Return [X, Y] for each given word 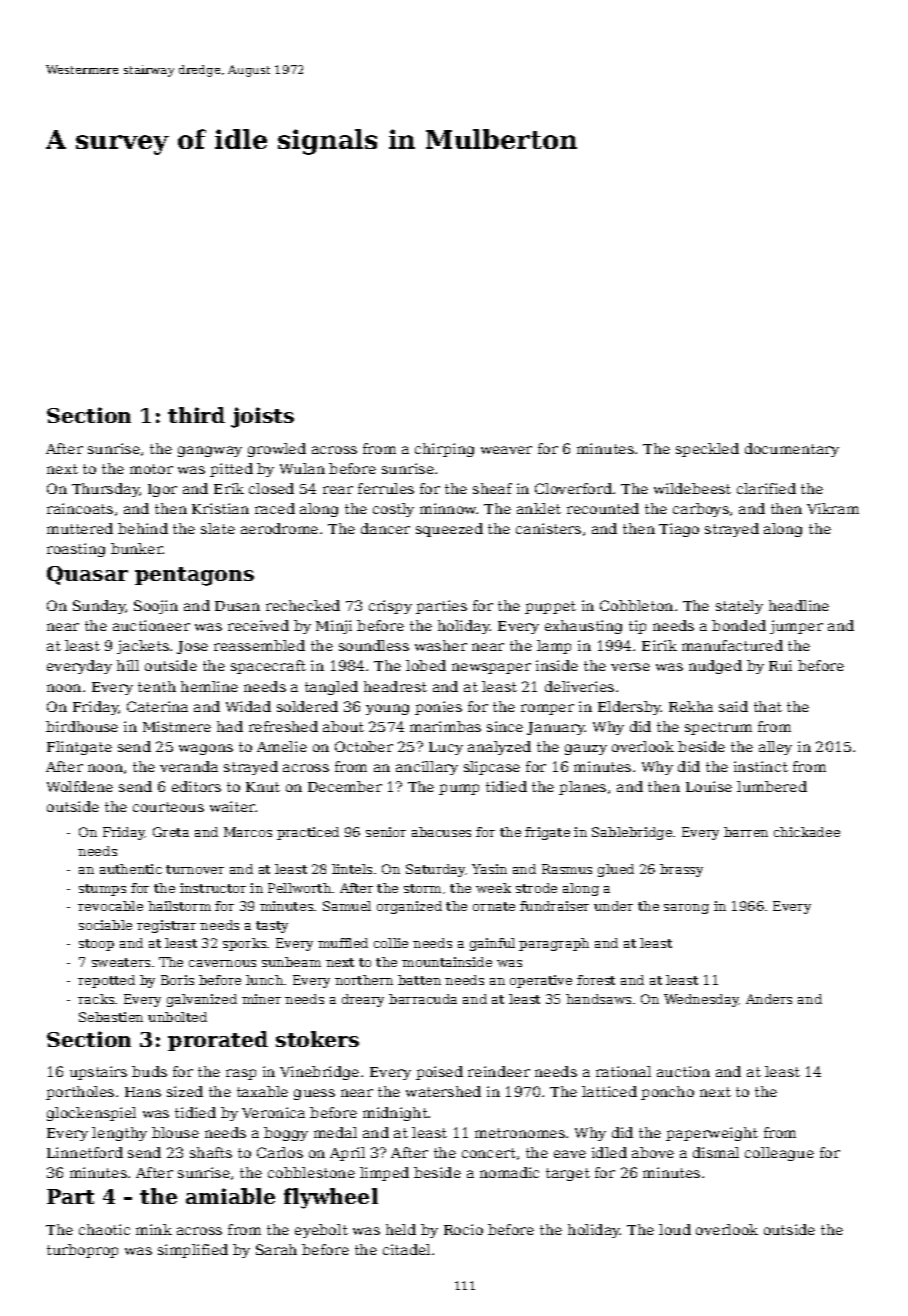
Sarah [276, 1249]
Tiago [679, 530]
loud [675, 1229]
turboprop [82, 1251]
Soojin [156, 607]
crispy [390, 607]
